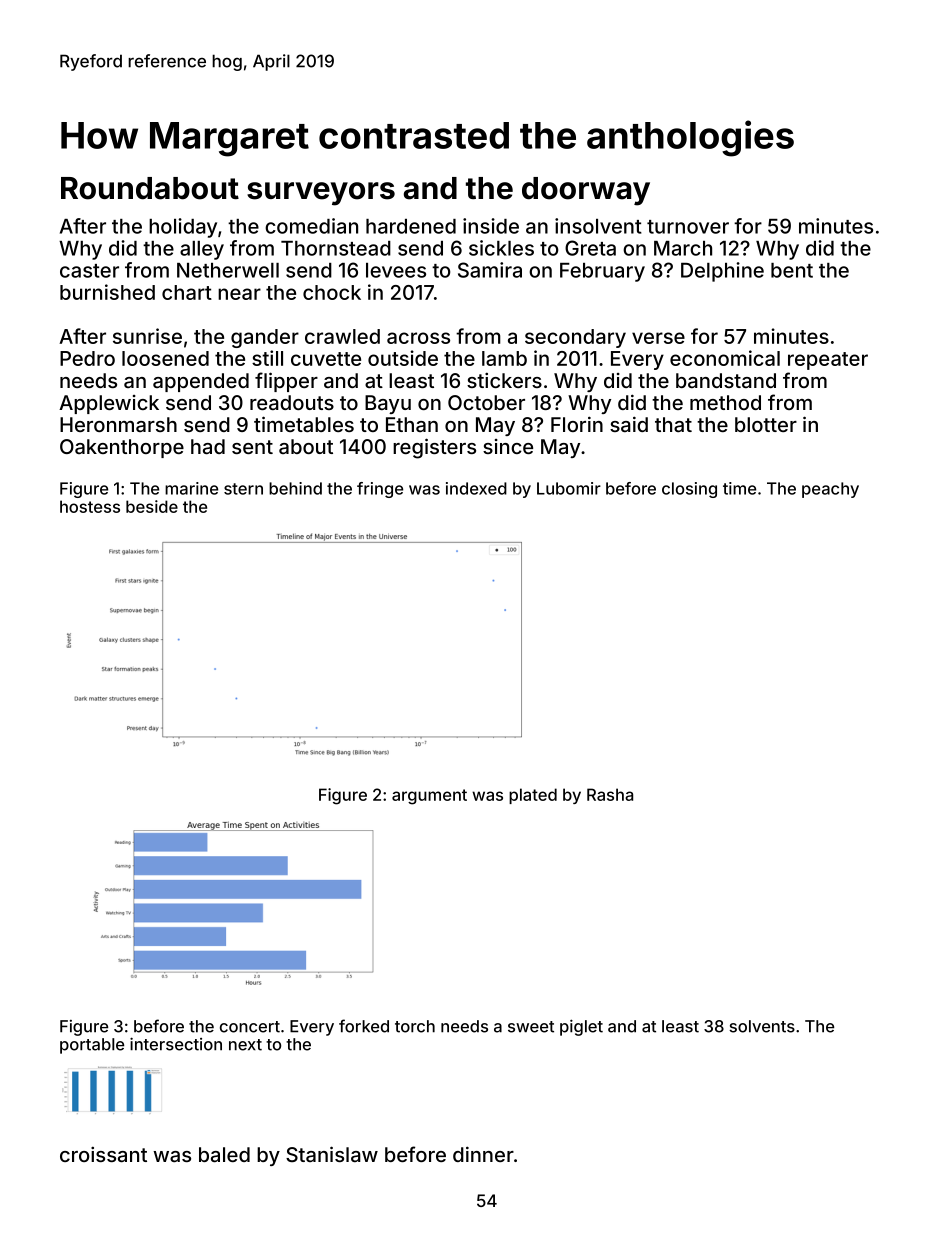 The image size is (952, 1233). I want to click on hostess, so click(90, 506).
